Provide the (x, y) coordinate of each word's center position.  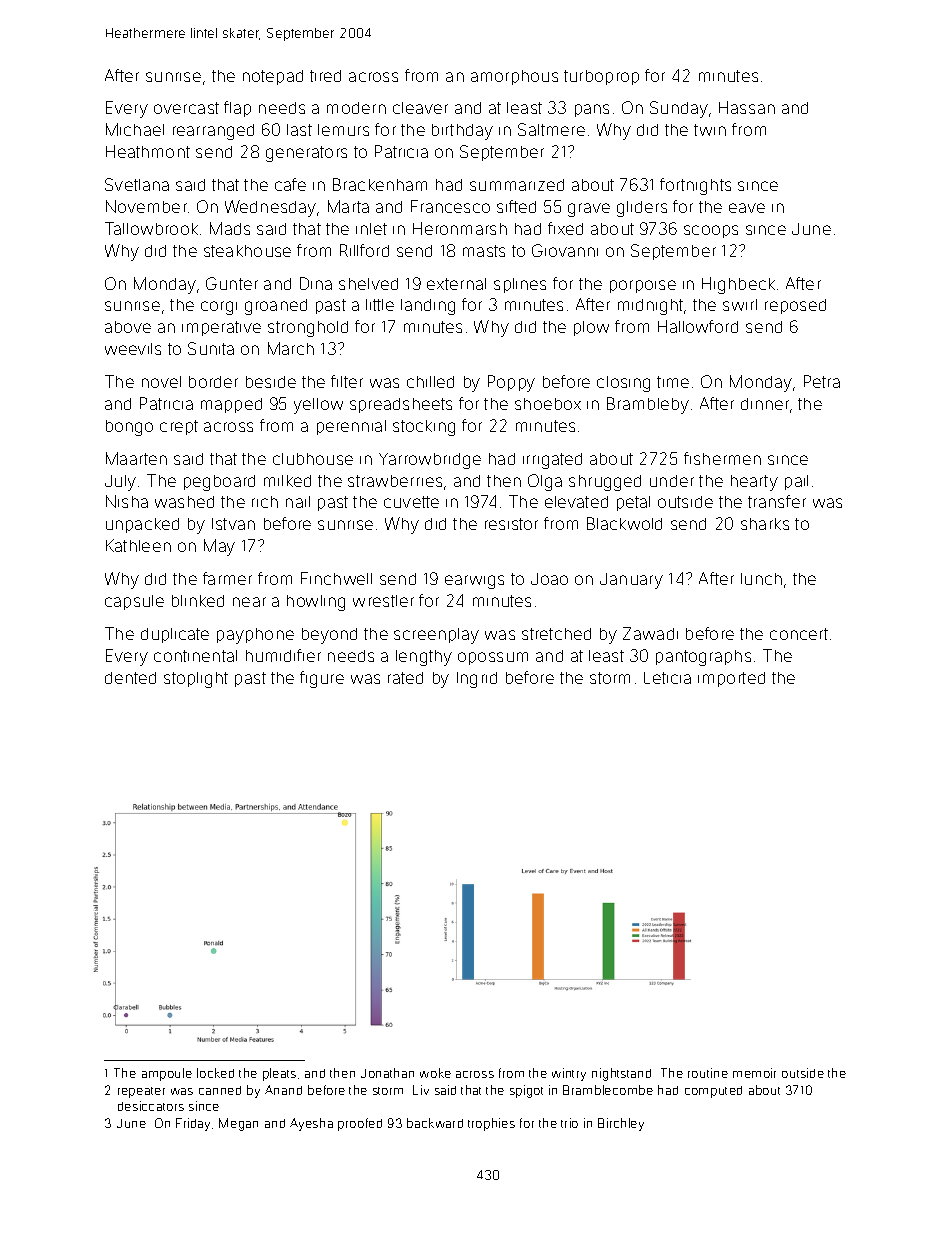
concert (799, 634)
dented (130, 678)
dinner (765, 404)
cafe (290, 184)
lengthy (424, 658)
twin (710, 130)
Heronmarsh (460, 228)
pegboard (219, 483)
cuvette (411, 502)
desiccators (151, 1106)
